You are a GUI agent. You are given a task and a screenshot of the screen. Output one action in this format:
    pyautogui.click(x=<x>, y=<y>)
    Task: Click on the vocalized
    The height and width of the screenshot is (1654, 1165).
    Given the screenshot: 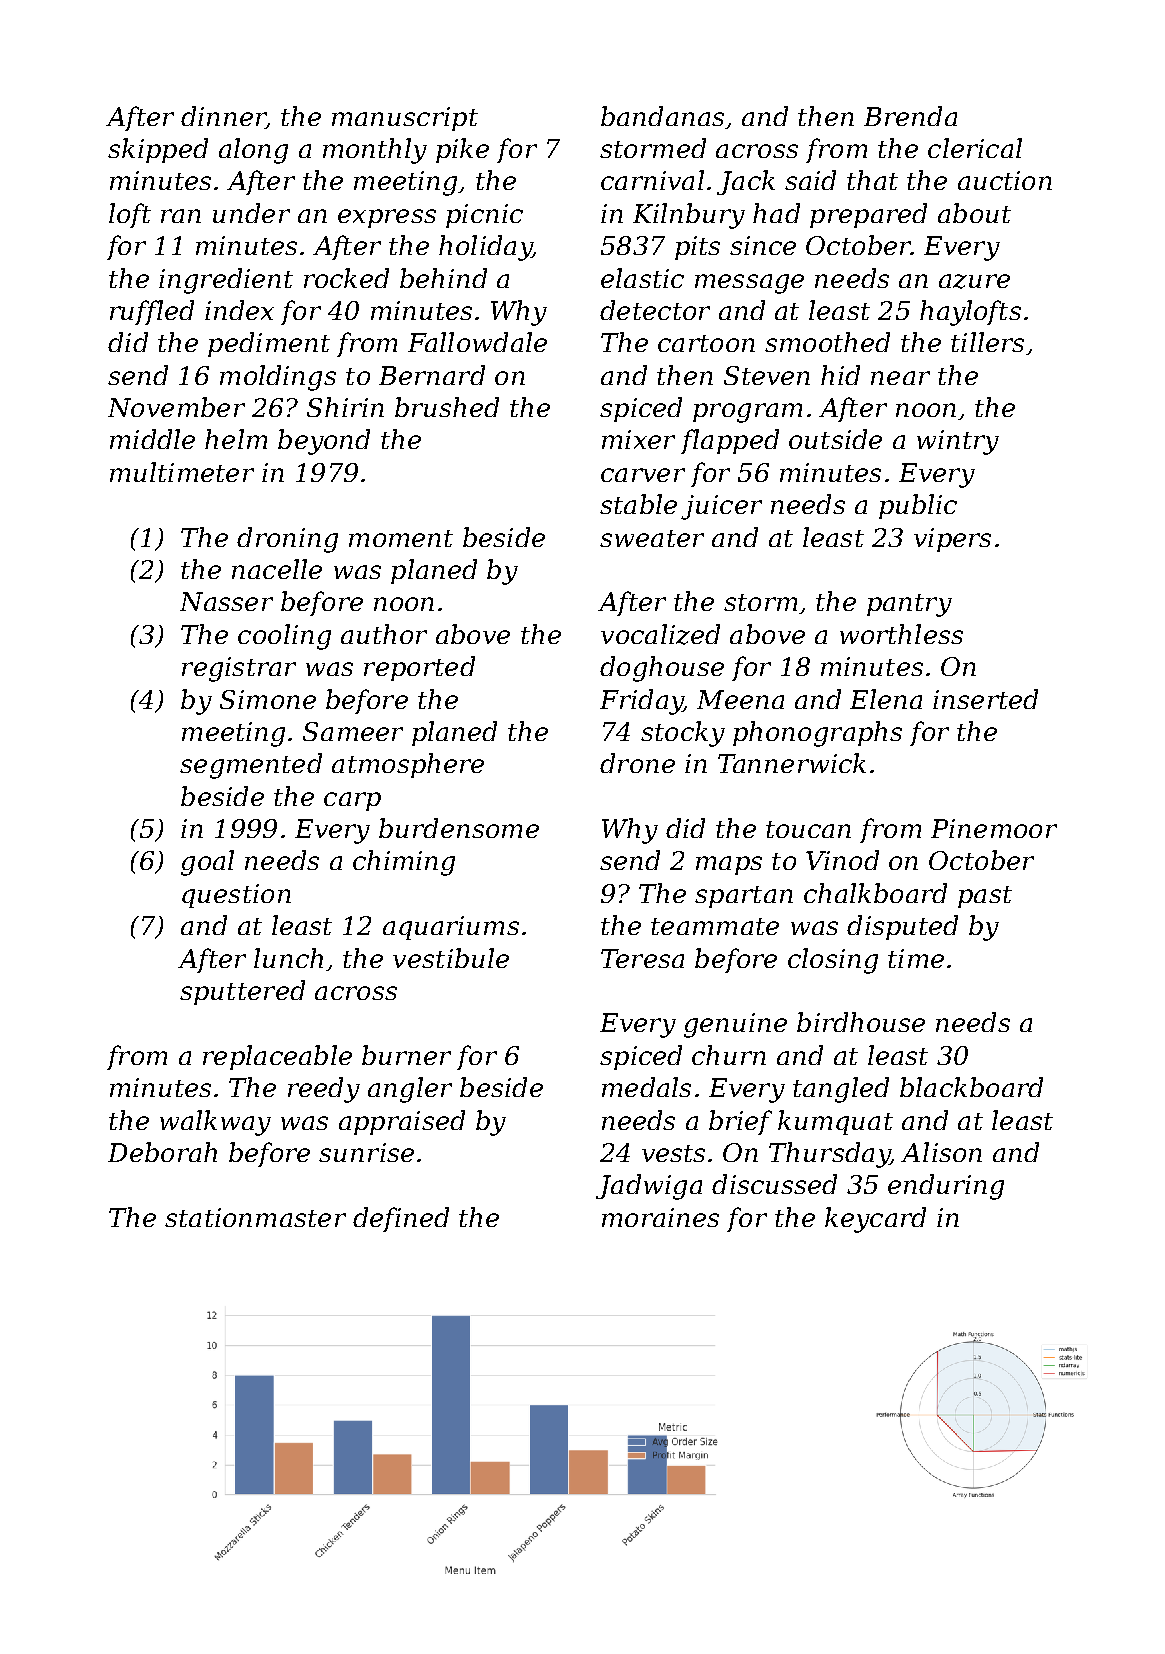 What is the action you would take?
    pyautogui.click(x=660, y=634)
